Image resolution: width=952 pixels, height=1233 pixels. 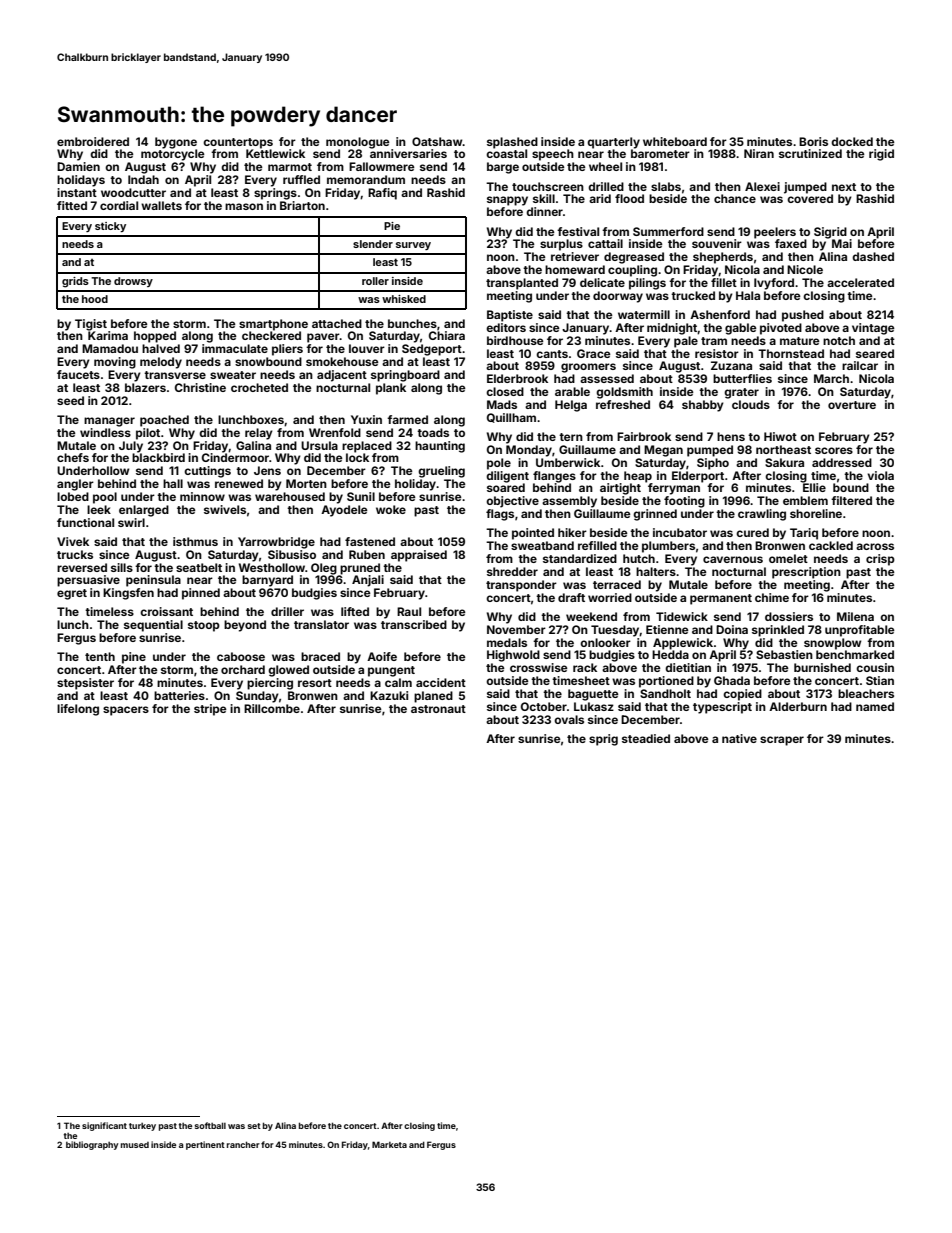 I want to click on pertinent, so click(x=205, y=1145).
